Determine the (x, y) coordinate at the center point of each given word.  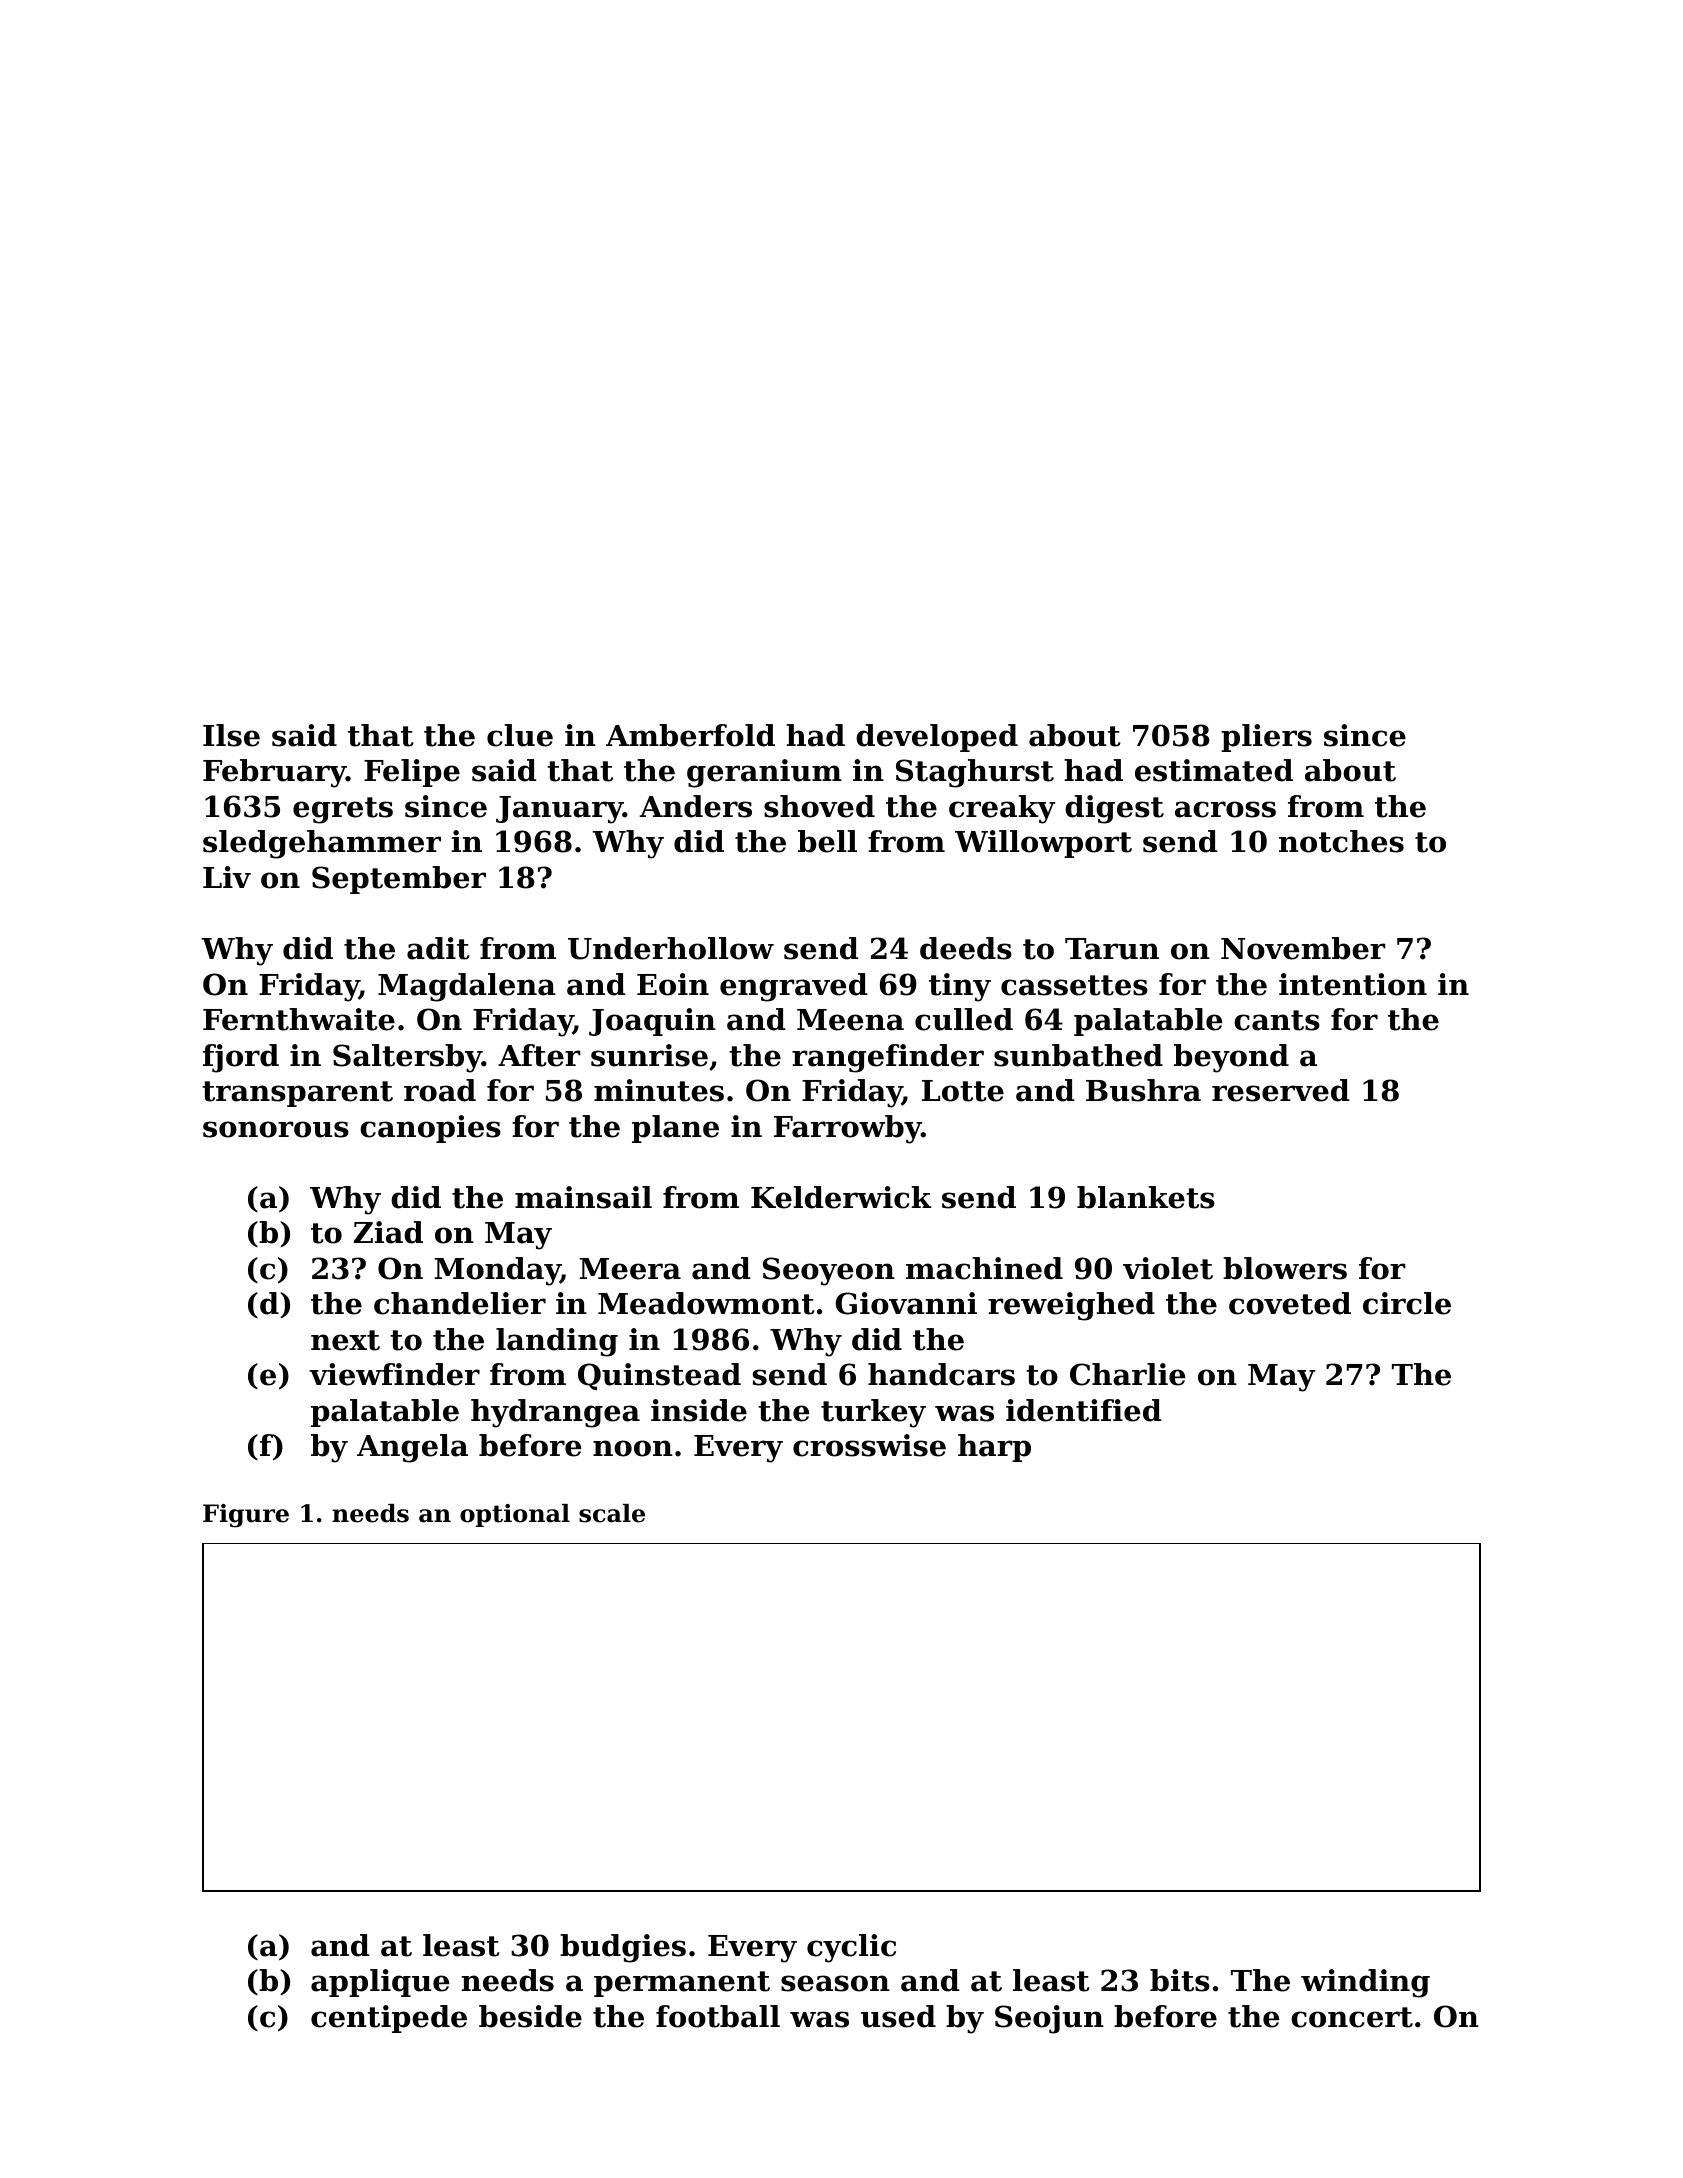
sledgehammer (322, 844)
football (718, 2016)
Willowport (1043, 844)
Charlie (1127, 1374)
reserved (1281, 1090)
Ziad (388, 1232)
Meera (630, 1269)
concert (1352, 2017)
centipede (389, 2019)
